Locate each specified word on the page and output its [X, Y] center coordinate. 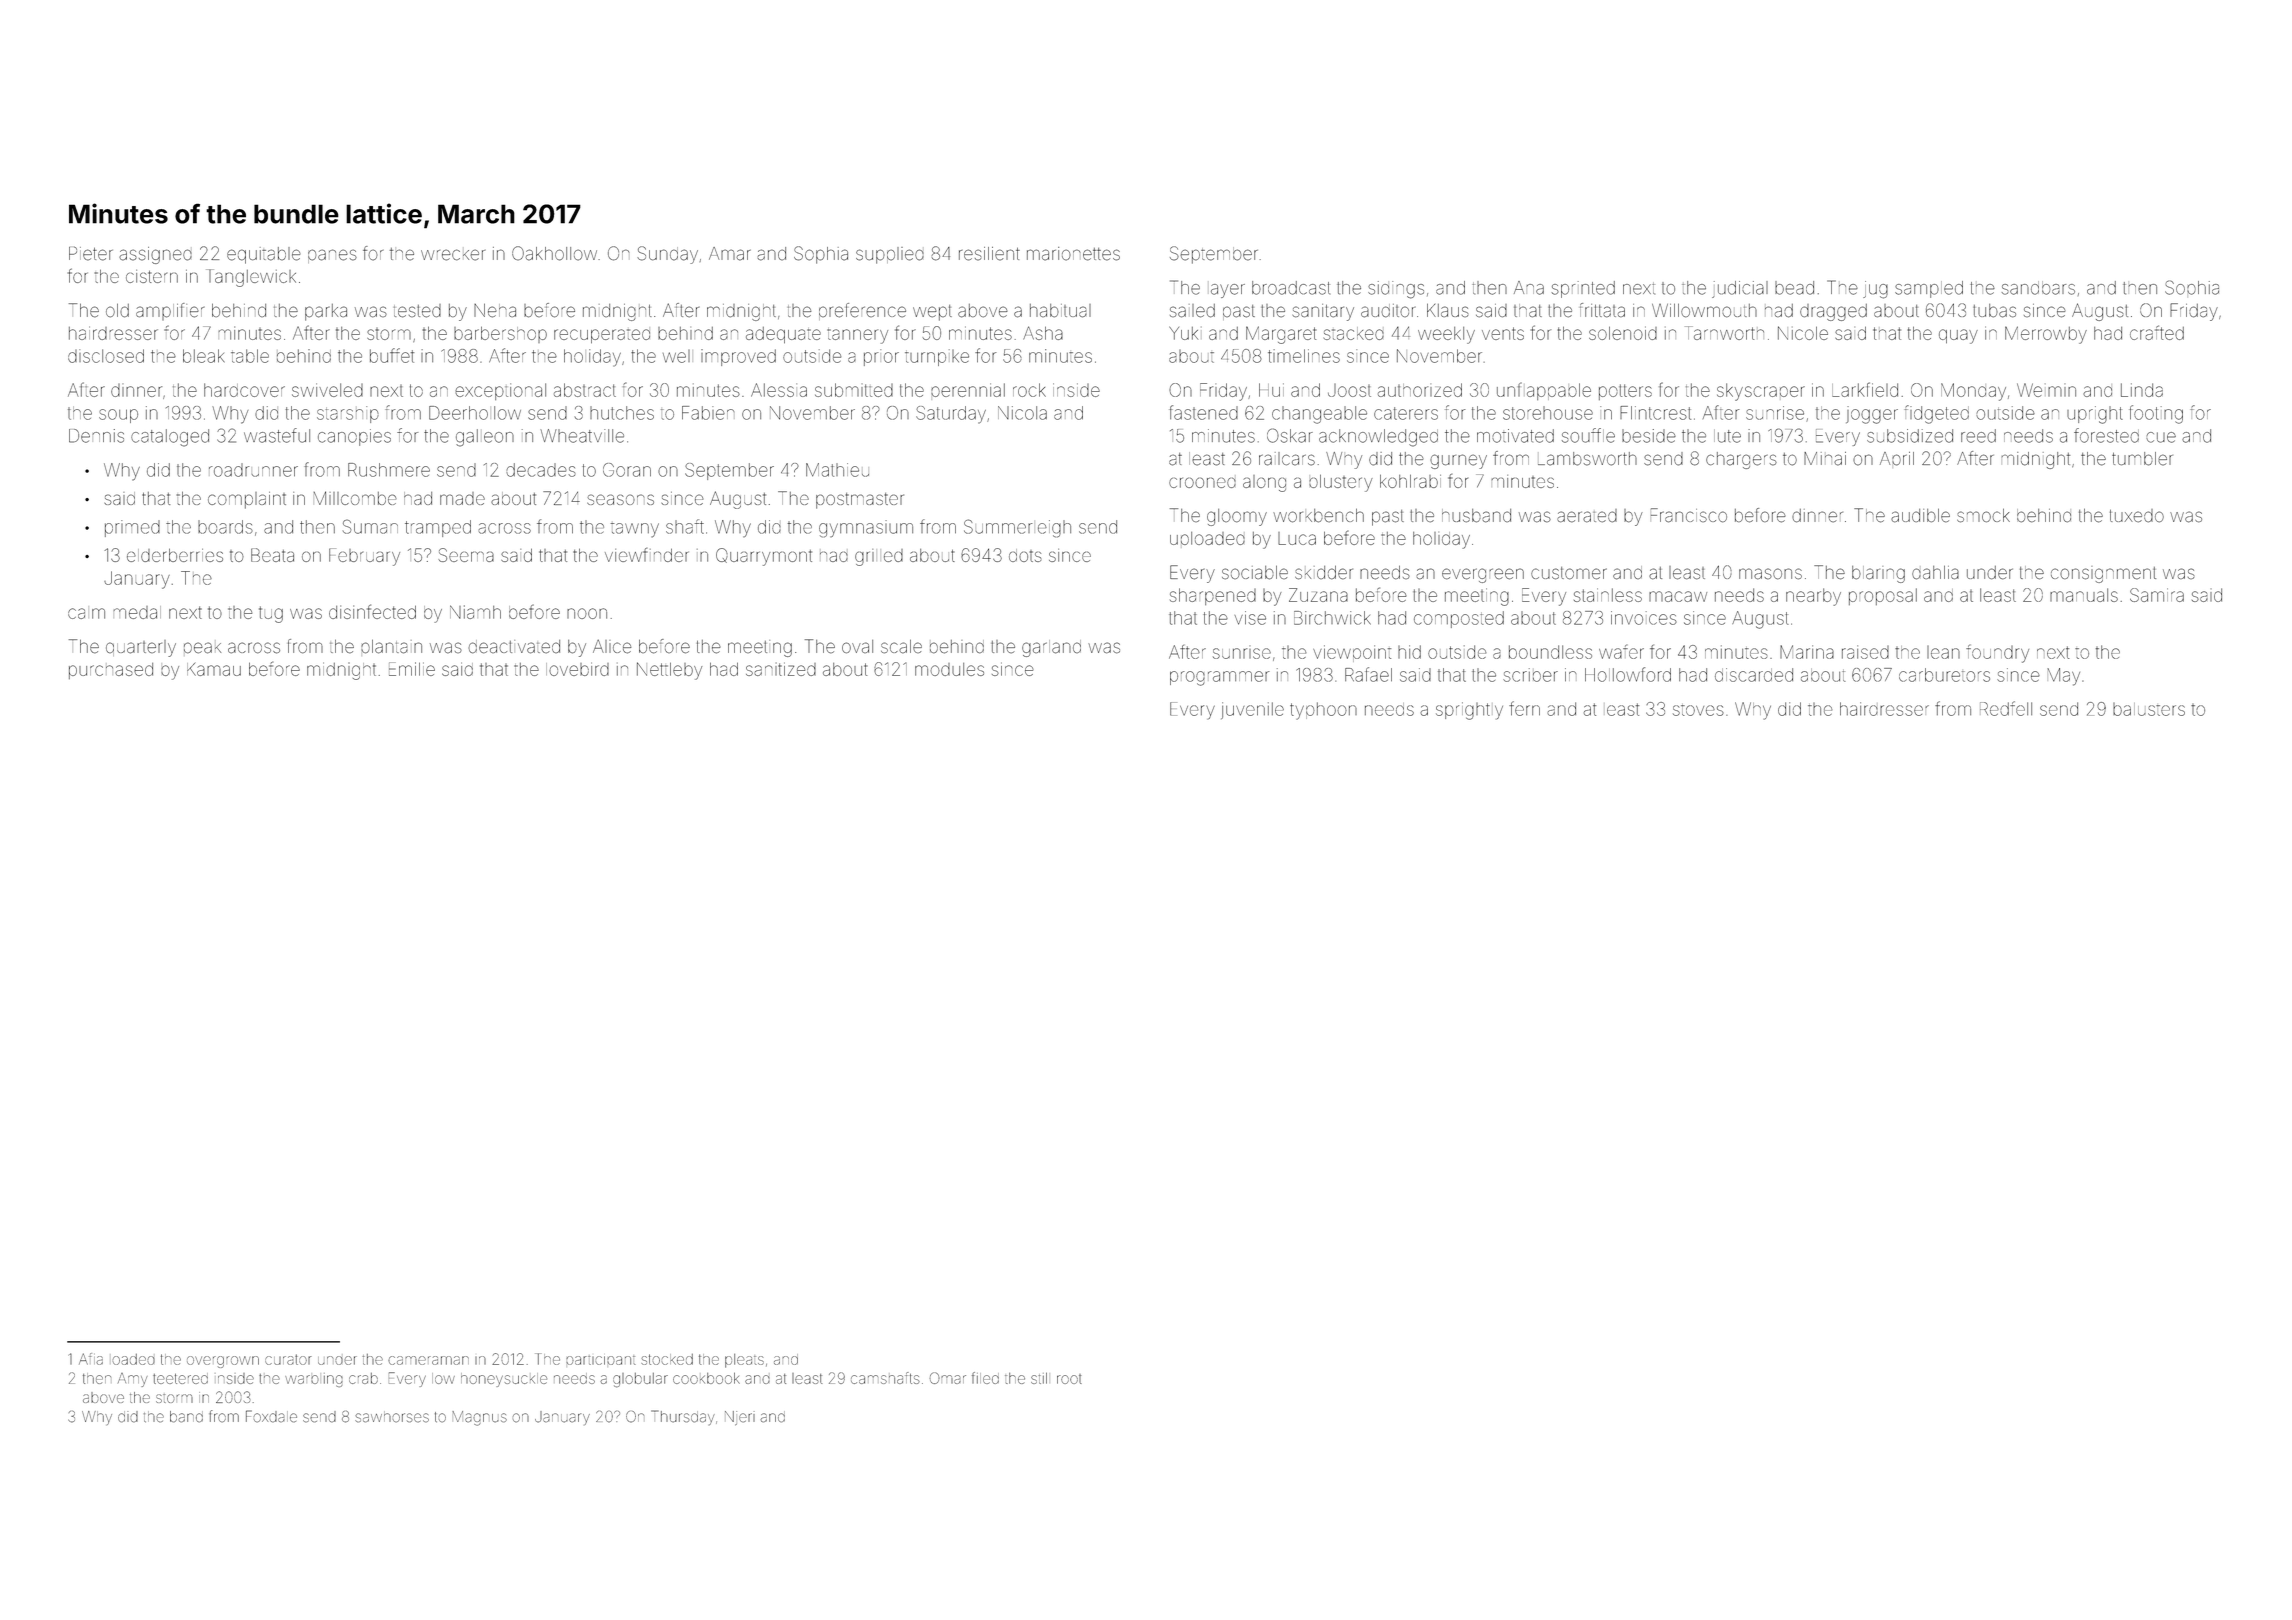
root [1069, 1379]
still [1039, 1378]
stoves [1698, 710]
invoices [1644, 618]
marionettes [1073, 254]
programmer [1220, 678]
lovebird [577, 669]
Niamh [475, 612]
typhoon [1323, 711]
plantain [391, 647]
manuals [2084, 595]
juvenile [1252, 710]
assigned [155, 255]
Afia [91, 1359]
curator [288, 1359]
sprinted [1583, 289]
